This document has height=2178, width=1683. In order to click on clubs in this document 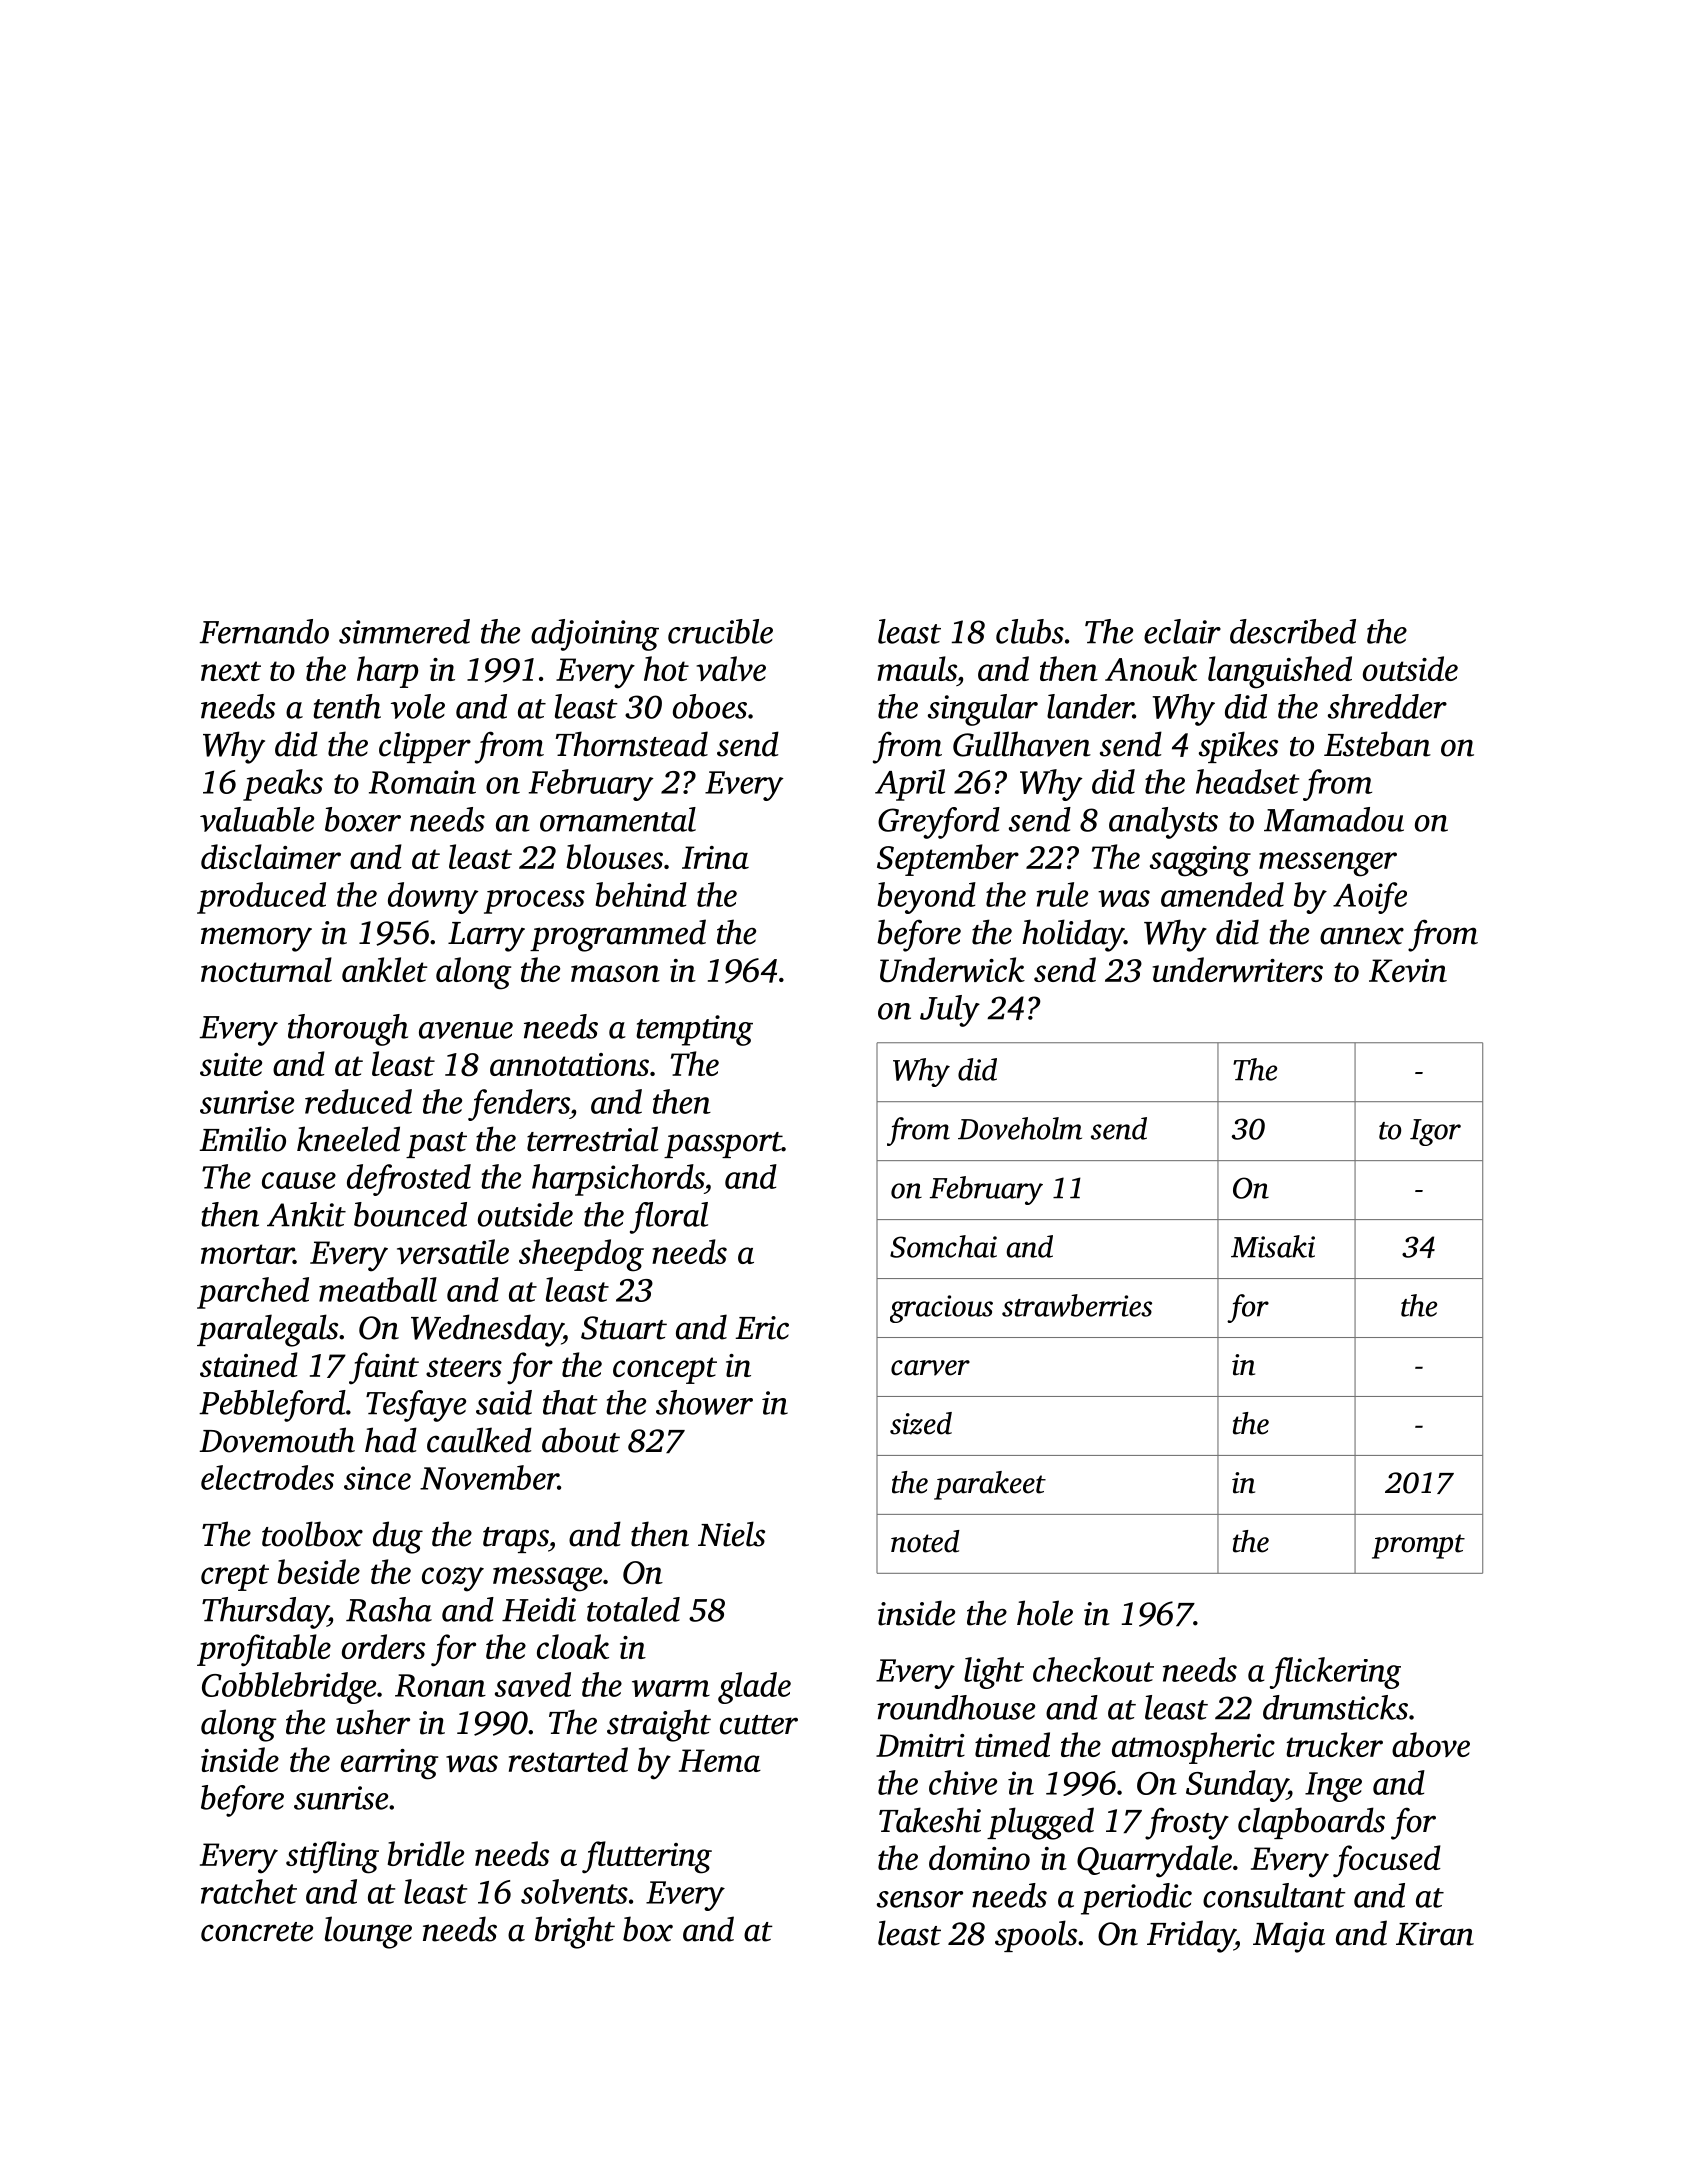, I will do `click(1030, 631)`.
